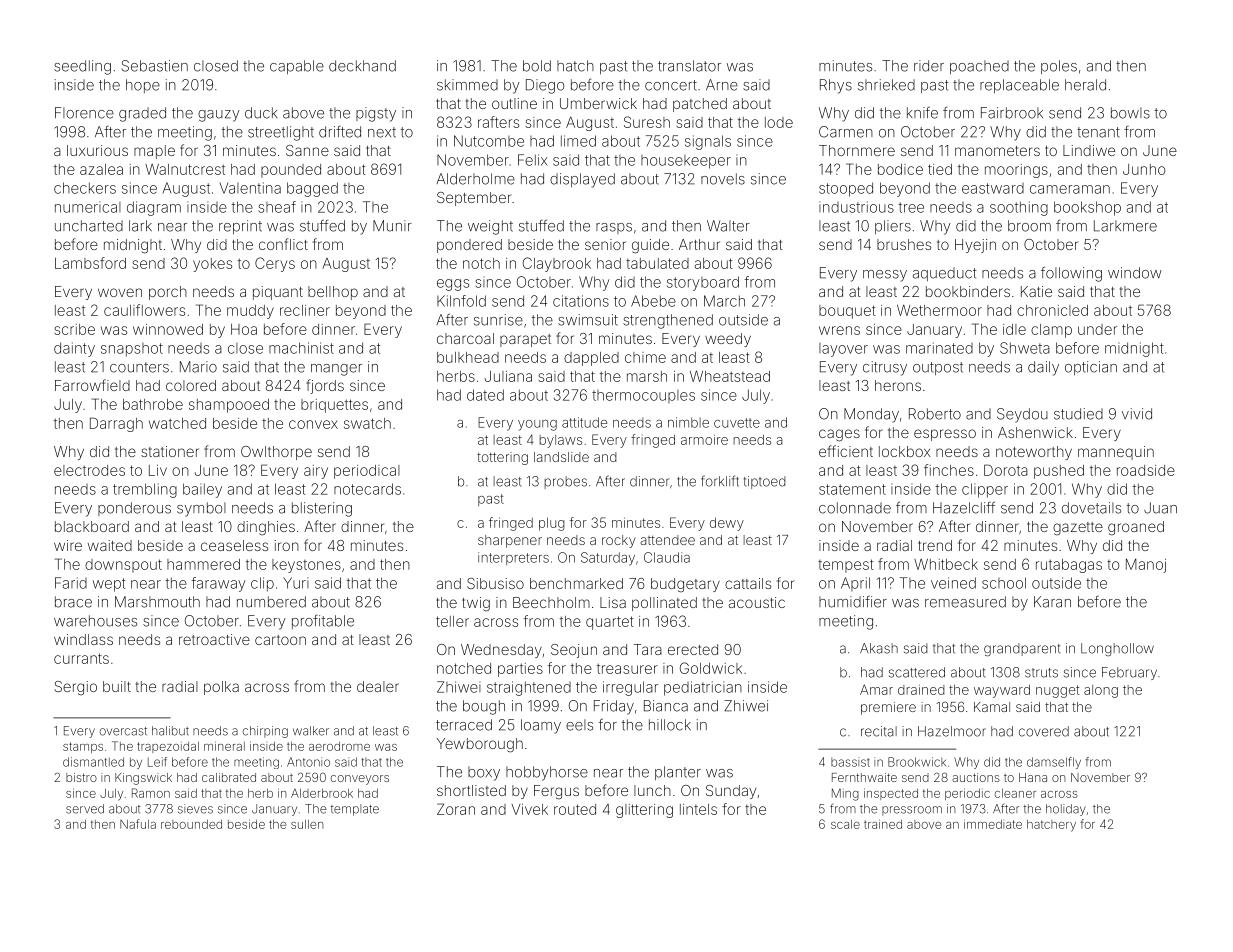  Describe the element at coordinates (322, 793) in the screenshot. I see `Alderbrook` at that location.
